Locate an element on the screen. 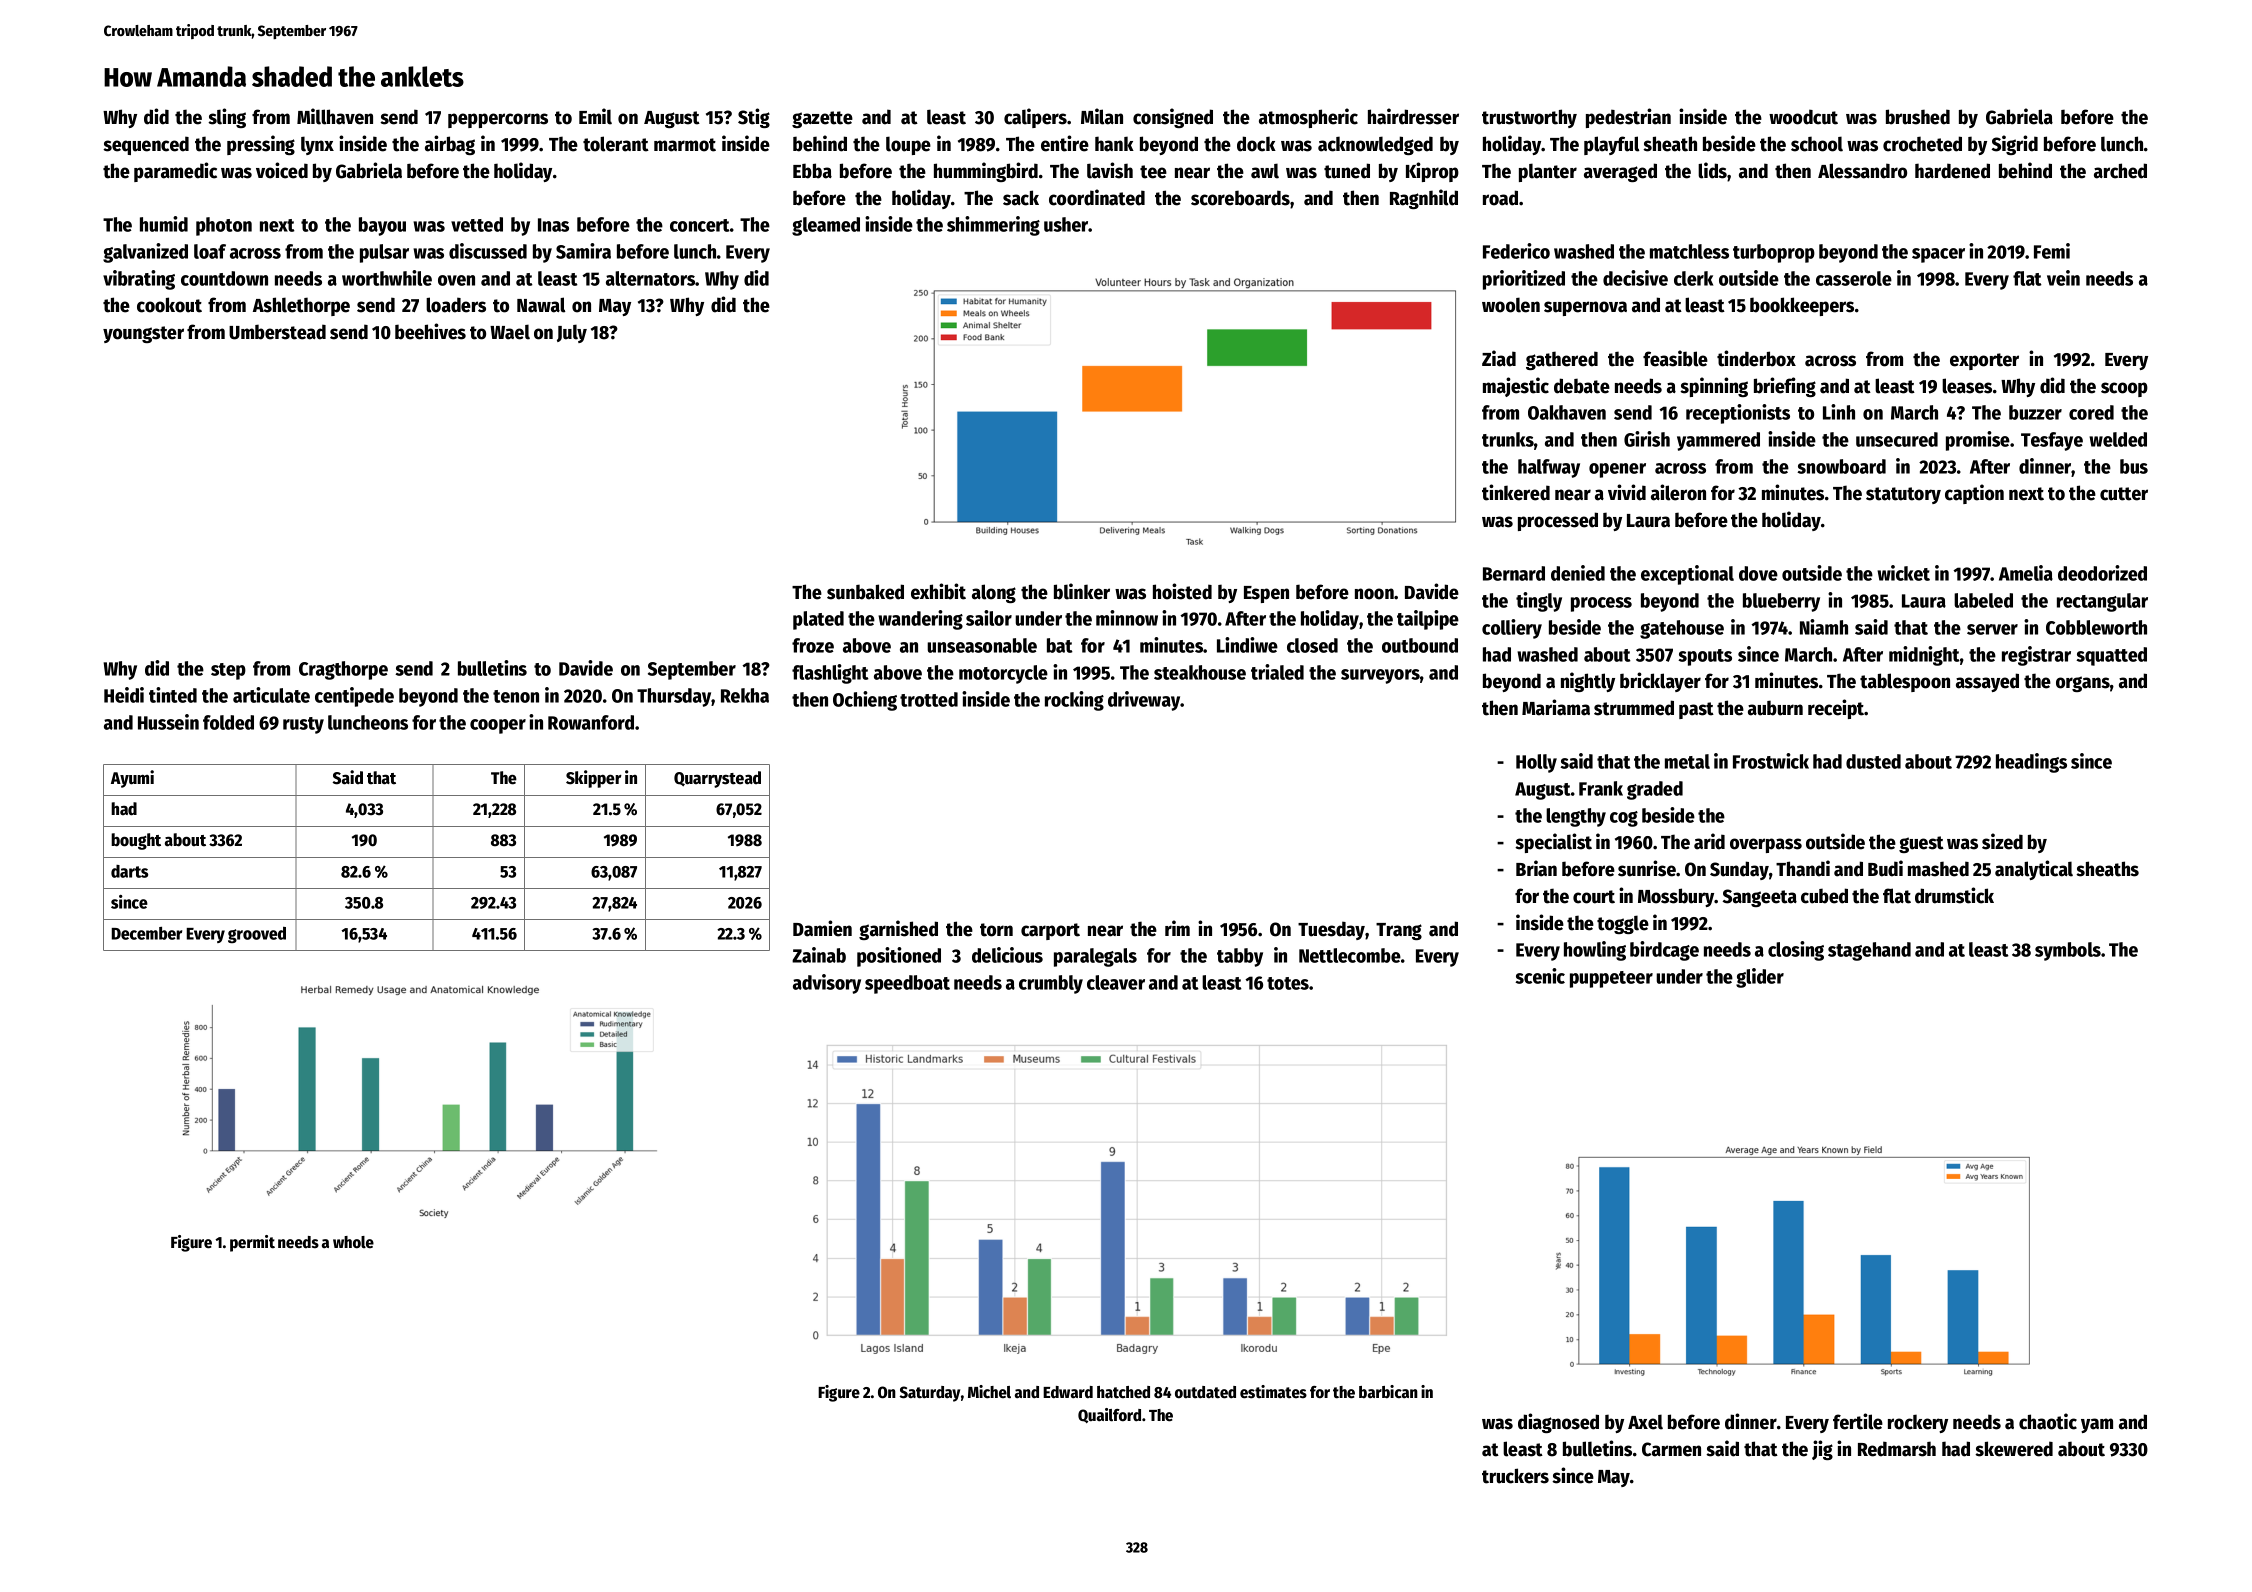 This screenshot has height=1592, width=2252. Skipper is located at coordinates (594, 779).
